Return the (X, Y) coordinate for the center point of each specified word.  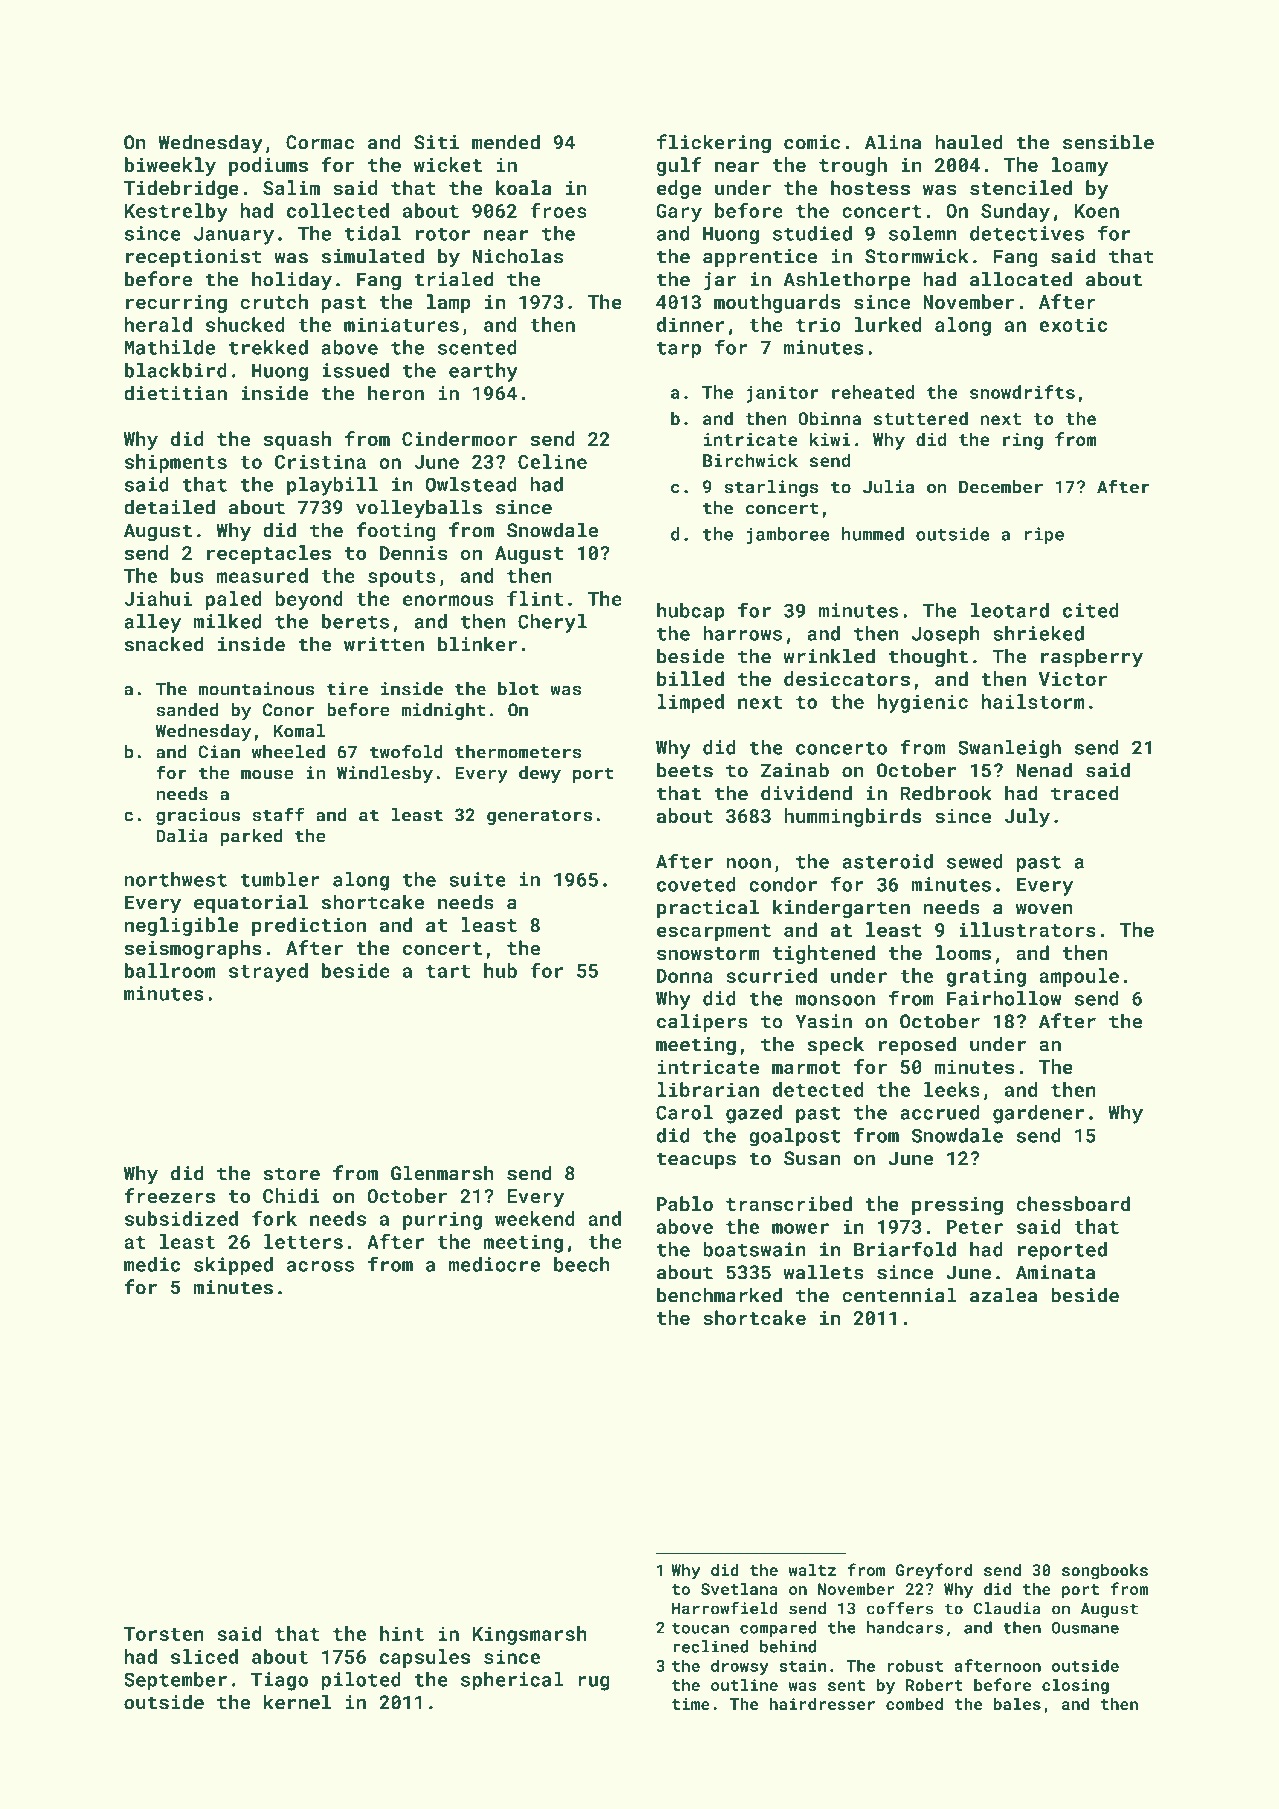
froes (558, 210)
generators (539, 817)
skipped (233, 1266)
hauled (969, 142)
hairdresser (822, 1704)
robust (915, 1665)
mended (506, 142)
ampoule (1079, 977)
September (175, 1681)
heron (396, 393)
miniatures (401, 324)
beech (582, 1264)
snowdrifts (1022, 392)
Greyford (934, 1571)
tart (448, 971)
